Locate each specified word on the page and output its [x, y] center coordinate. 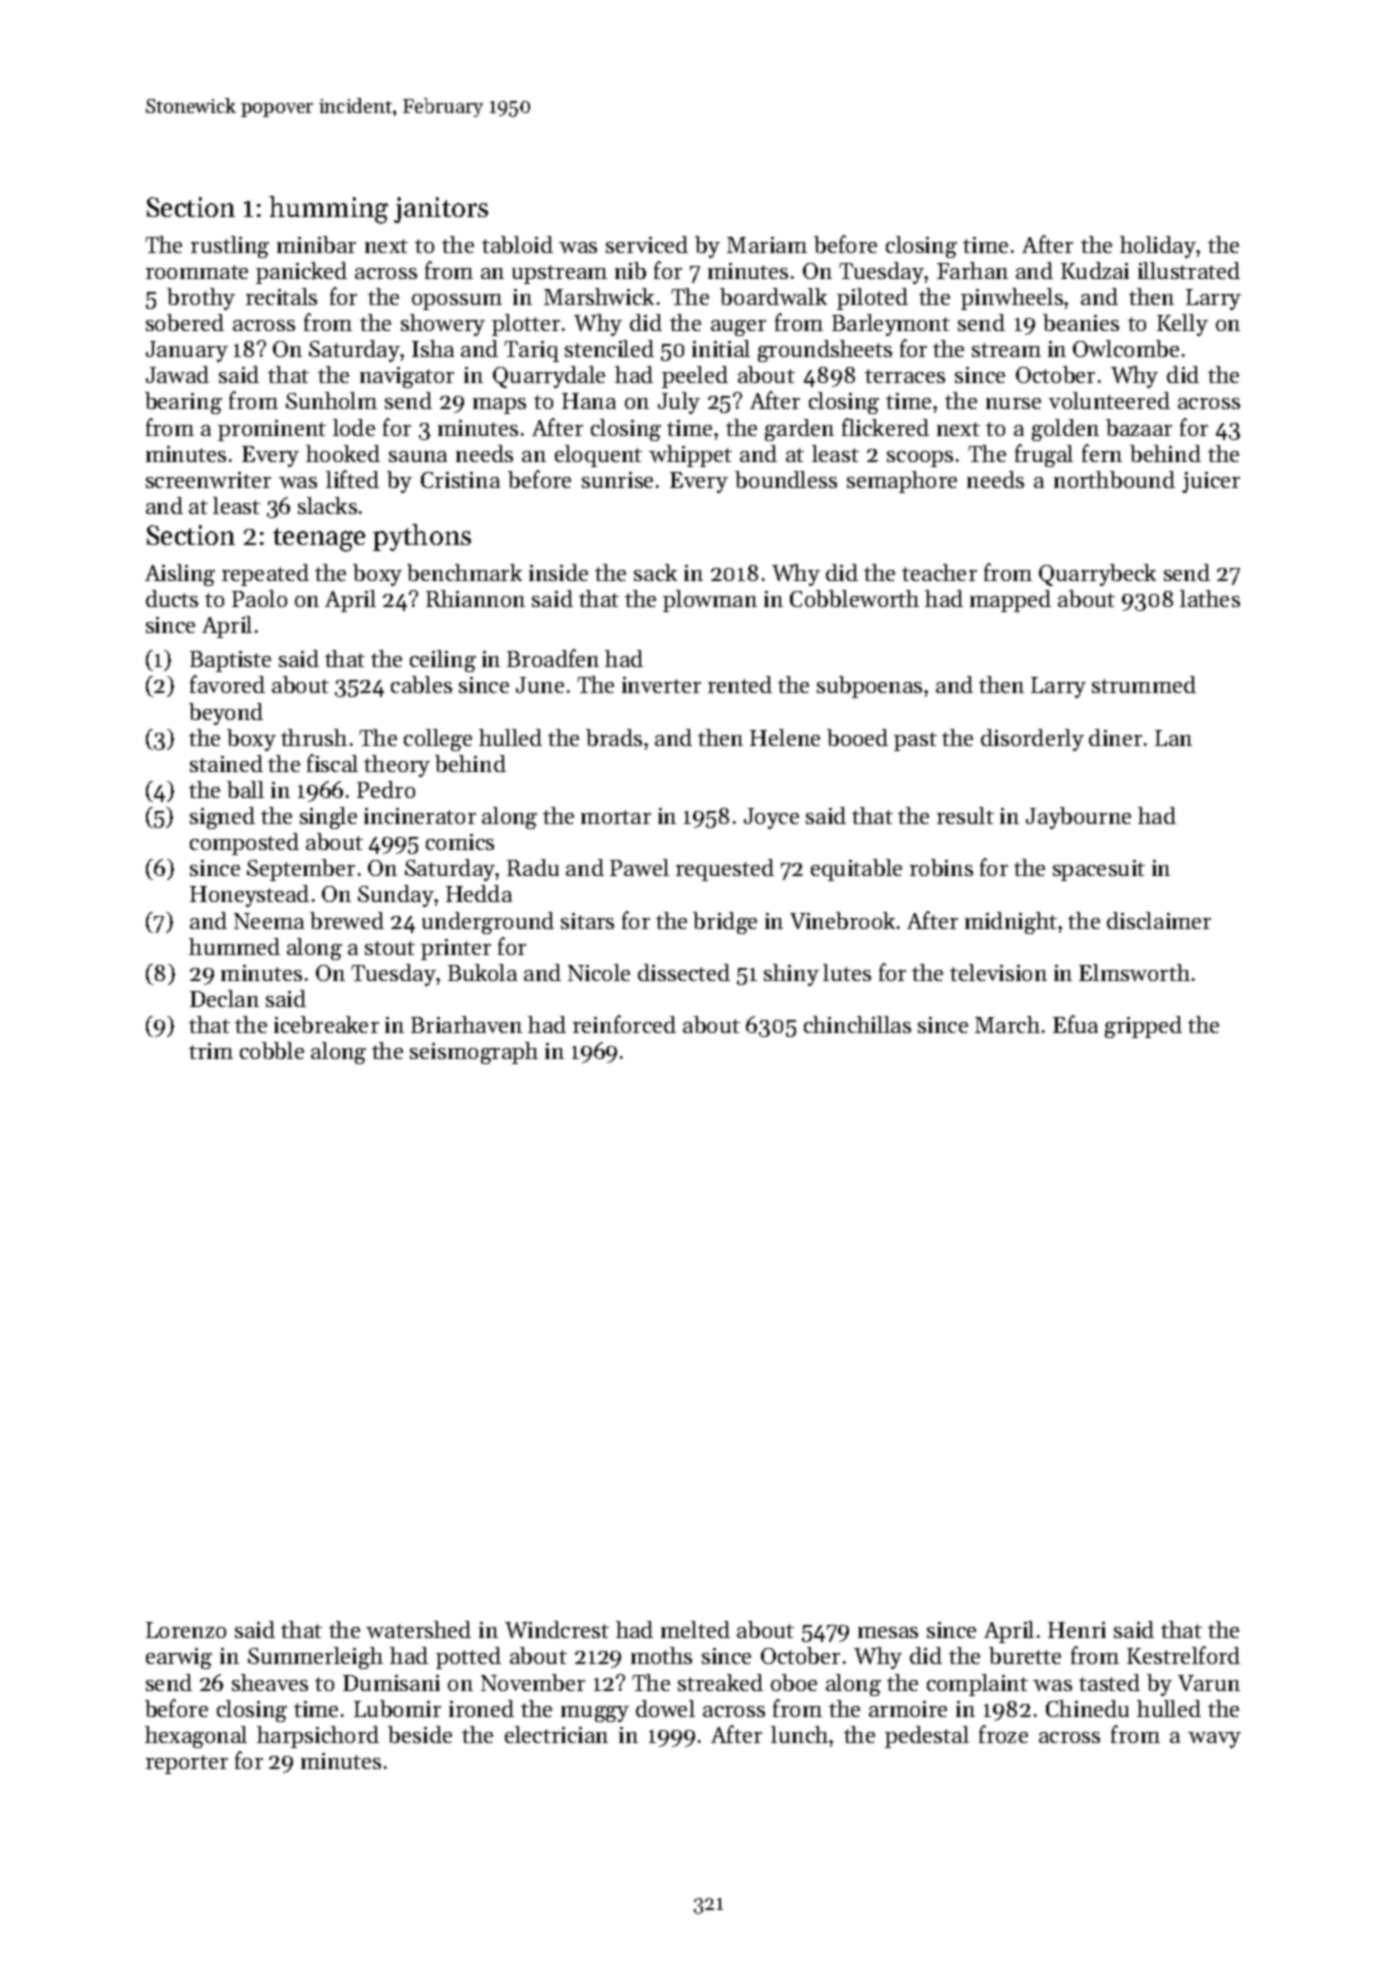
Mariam [767, 245]
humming [328, 210]
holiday [1158, 247]
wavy [1214, 1740]
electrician [556, 1734]
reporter [187, 1764]
